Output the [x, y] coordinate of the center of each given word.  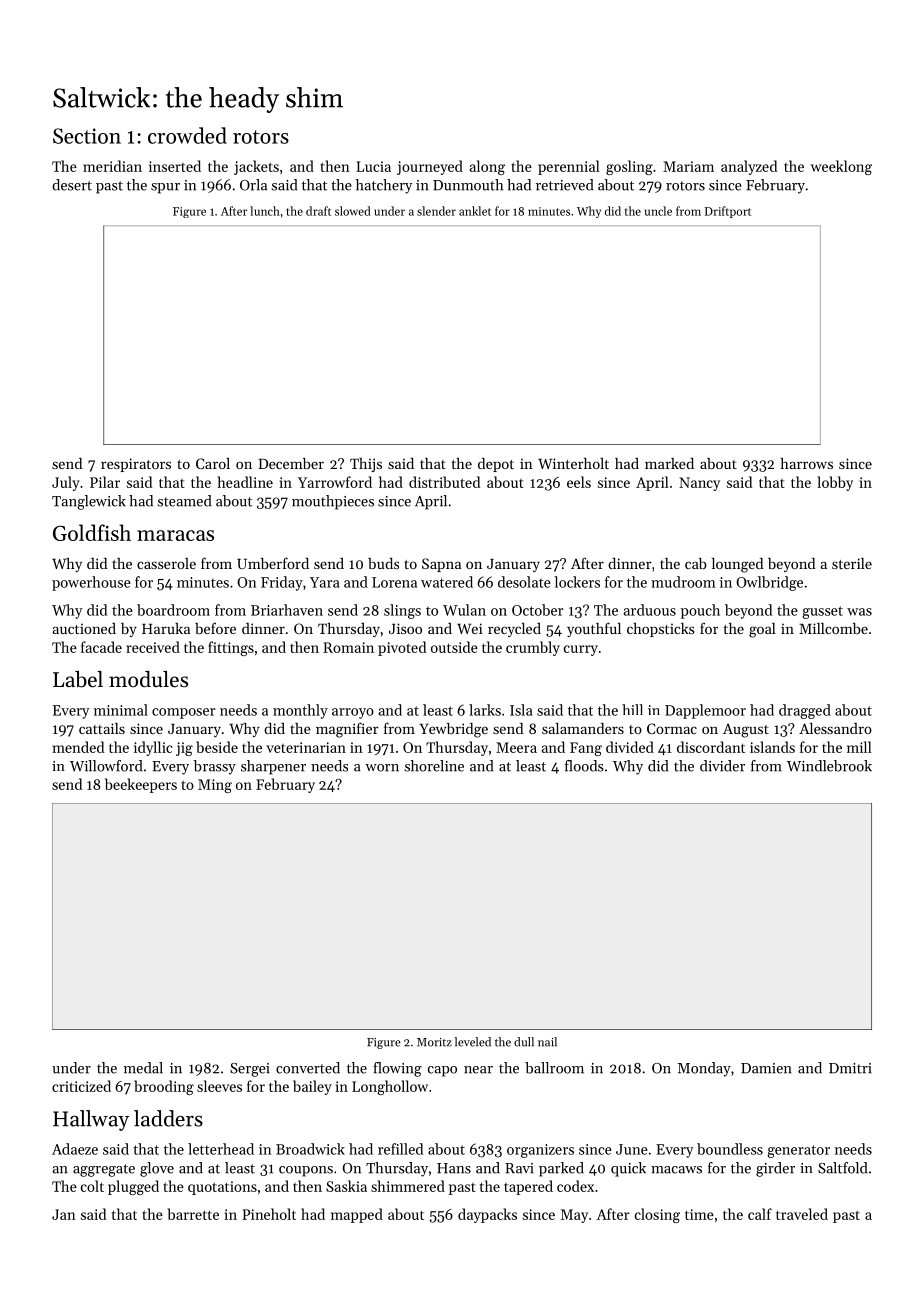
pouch [700, 611]
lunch [265, 211]
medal [143, 1068]
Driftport [728, 212]
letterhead [221, 1149]
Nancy [699, 484]
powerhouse [91, 583]
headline [245, 482]
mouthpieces [333, 502]
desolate [524, 582]
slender [436, 211]
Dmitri [850, 1068]
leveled [473, 1042]
